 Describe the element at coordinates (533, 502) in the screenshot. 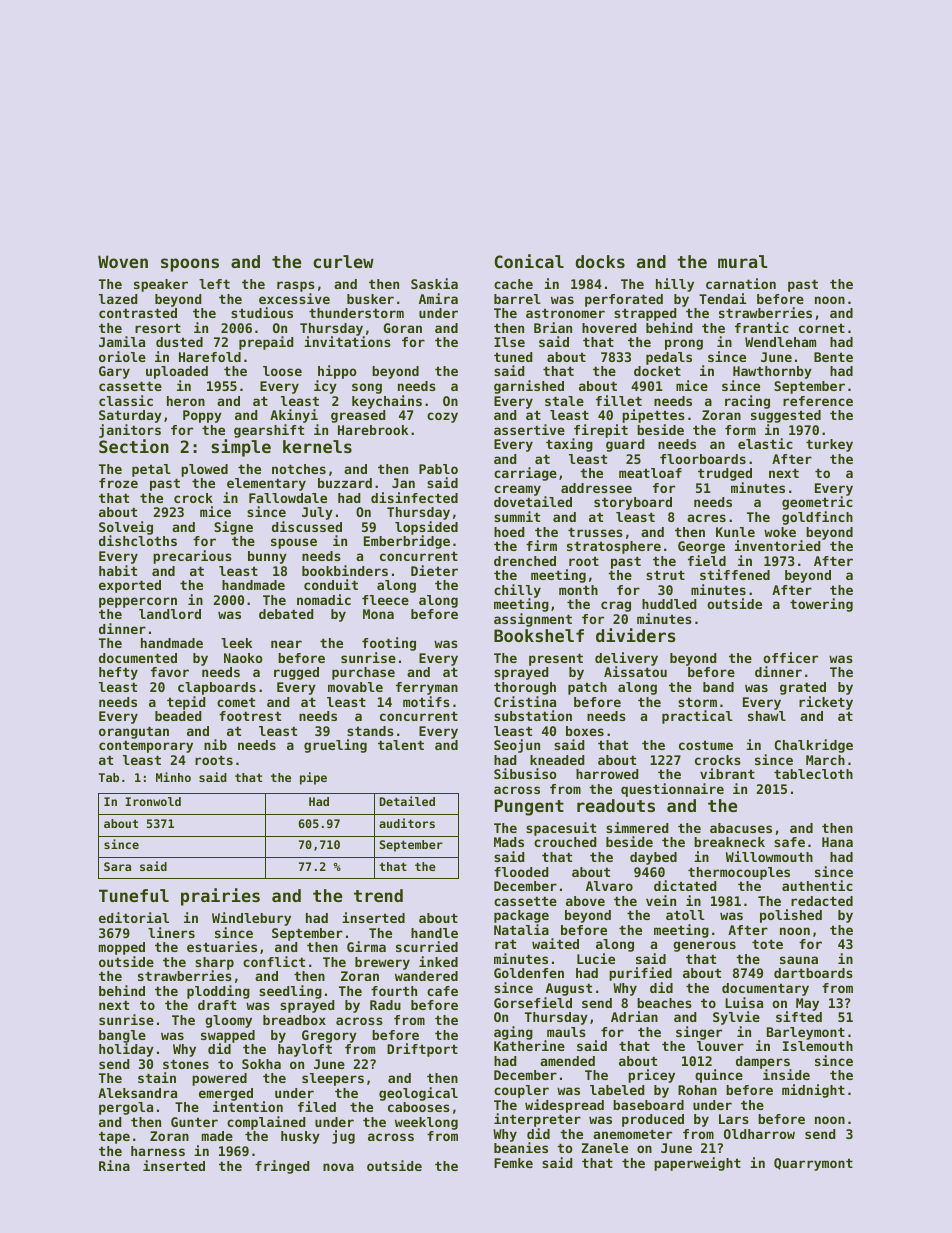

I see `dovetailed` at that location.
